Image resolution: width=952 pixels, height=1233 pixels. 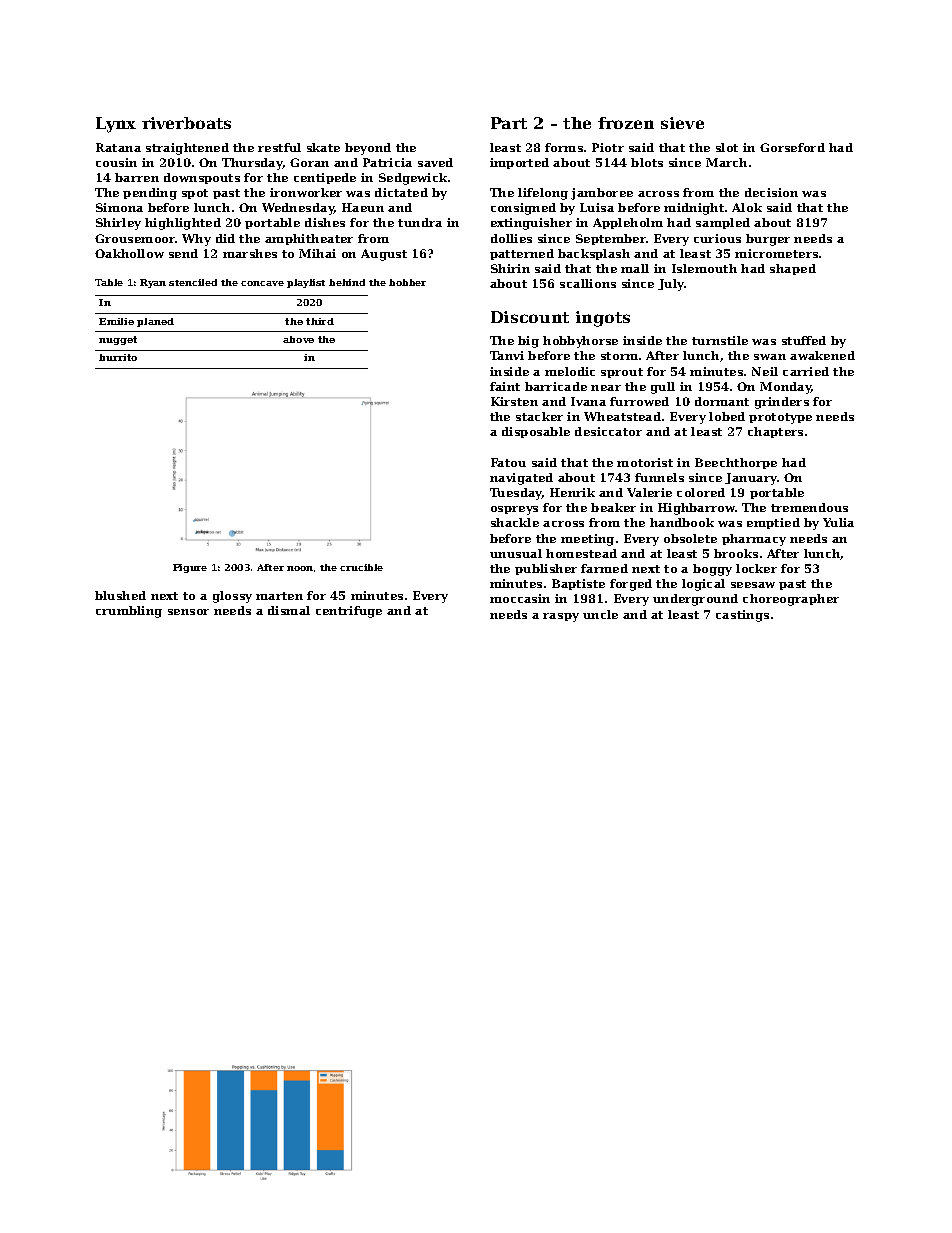 What do you see at coordinates (509, 123) in the document?
I see `Part` at bounding box center [509, 123].
